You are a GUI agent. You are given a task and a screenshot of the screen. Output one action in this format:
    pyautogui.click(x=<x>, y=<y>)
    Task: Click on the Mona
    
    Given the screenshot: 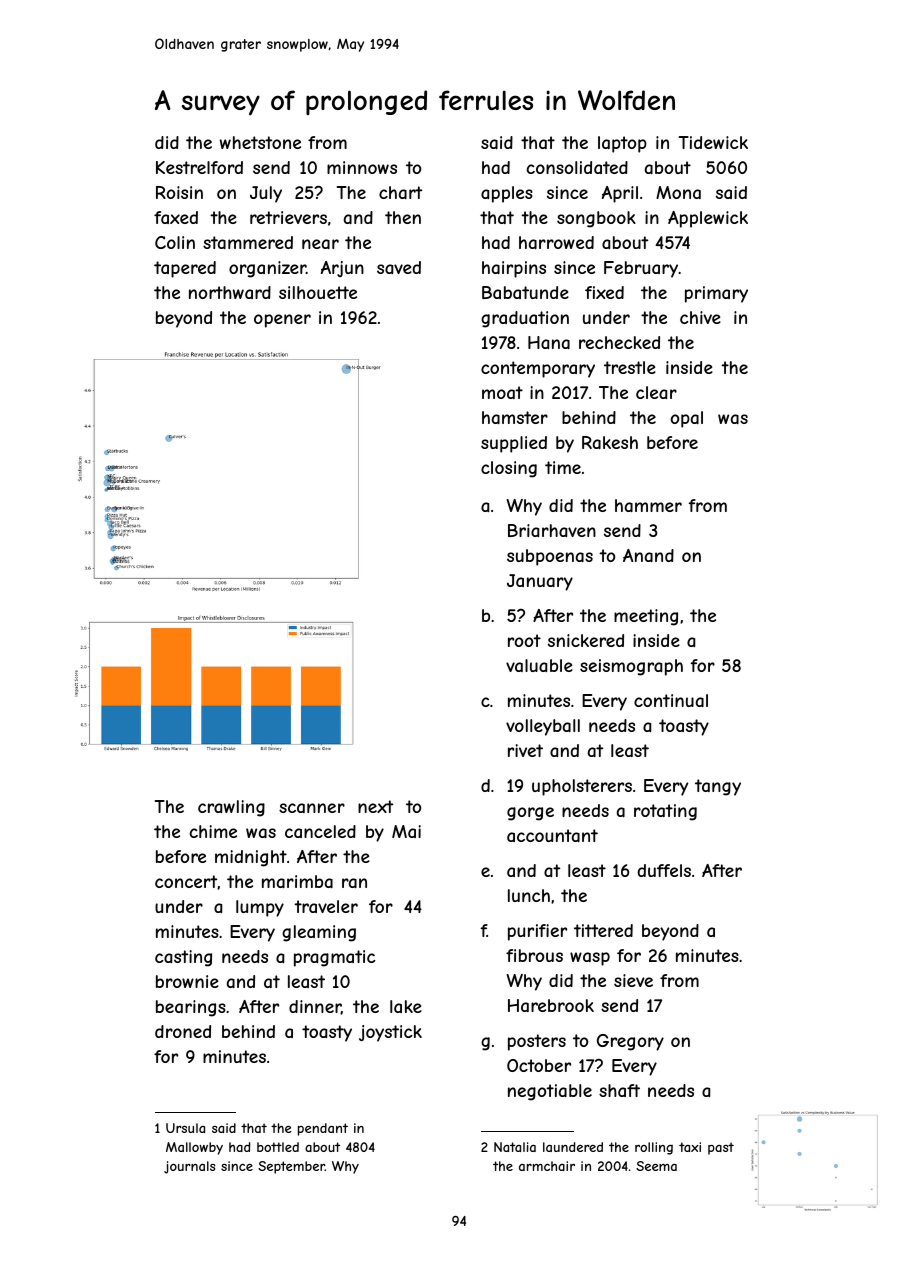 What is the action you would take?
    pyautogui.click(x=678, y=192)
